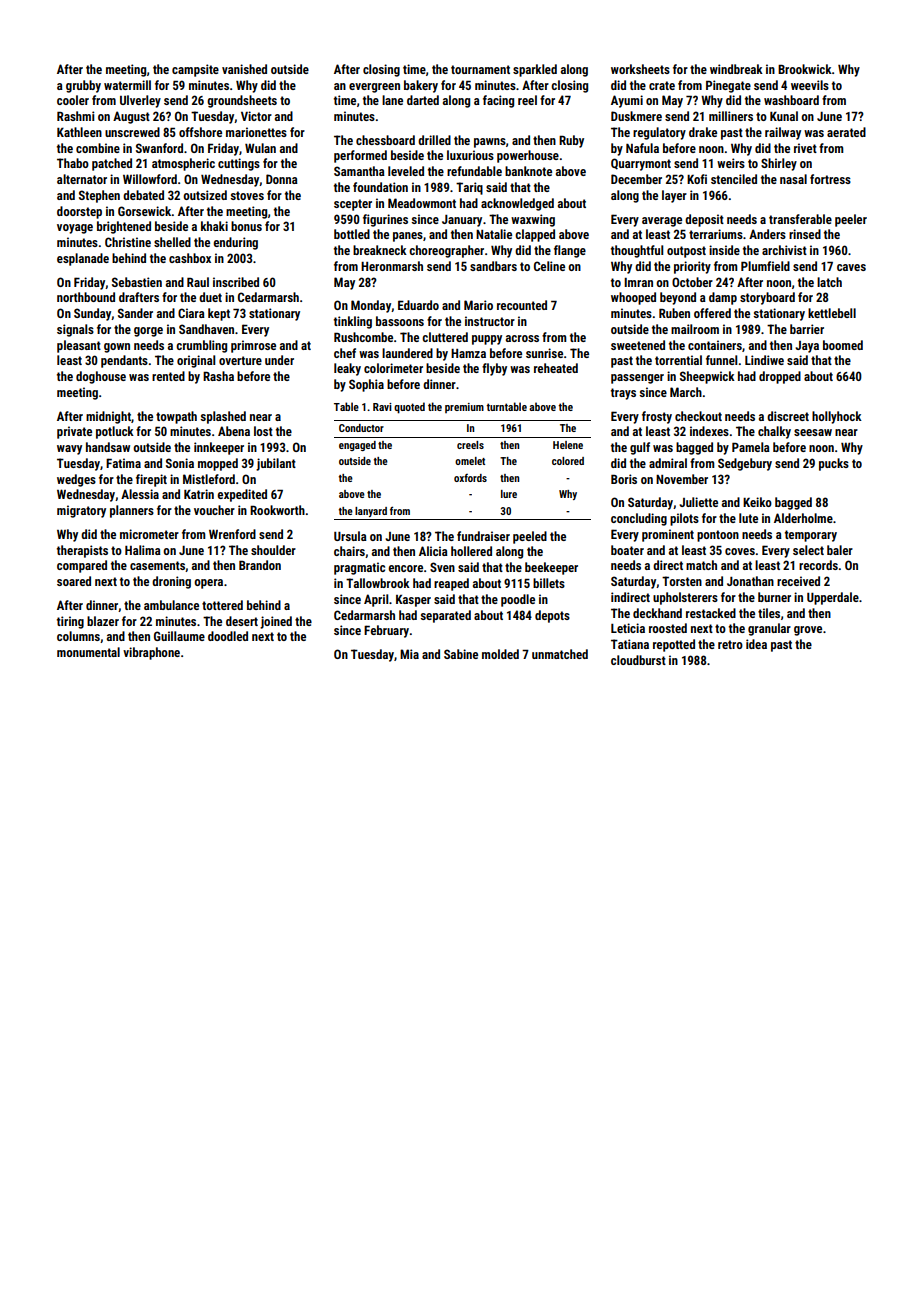 Image resolution: width=924 pixels, height=1308 pixels. I want to click on depots, so click(552, 616).
